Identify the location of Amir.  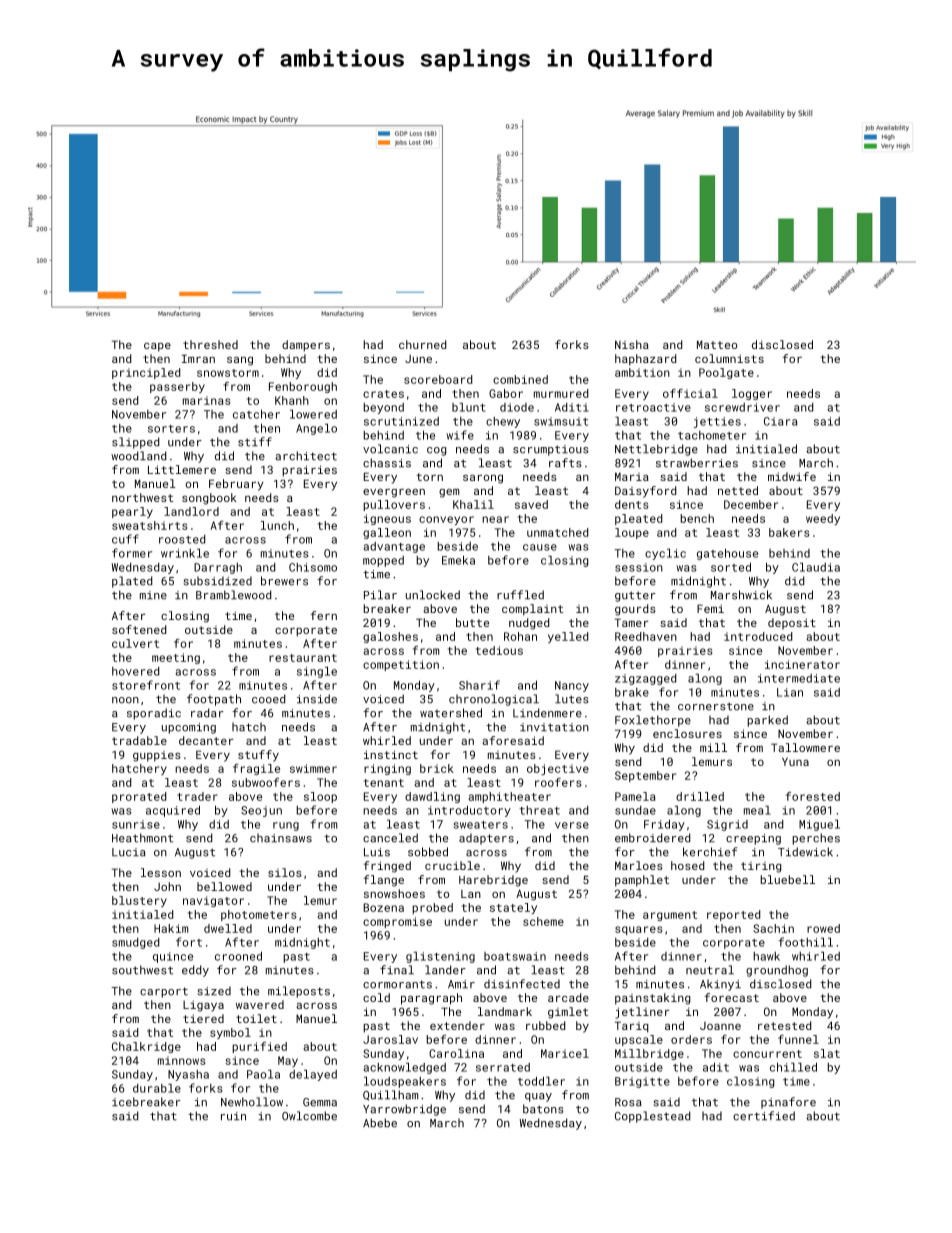
(461, 984).
